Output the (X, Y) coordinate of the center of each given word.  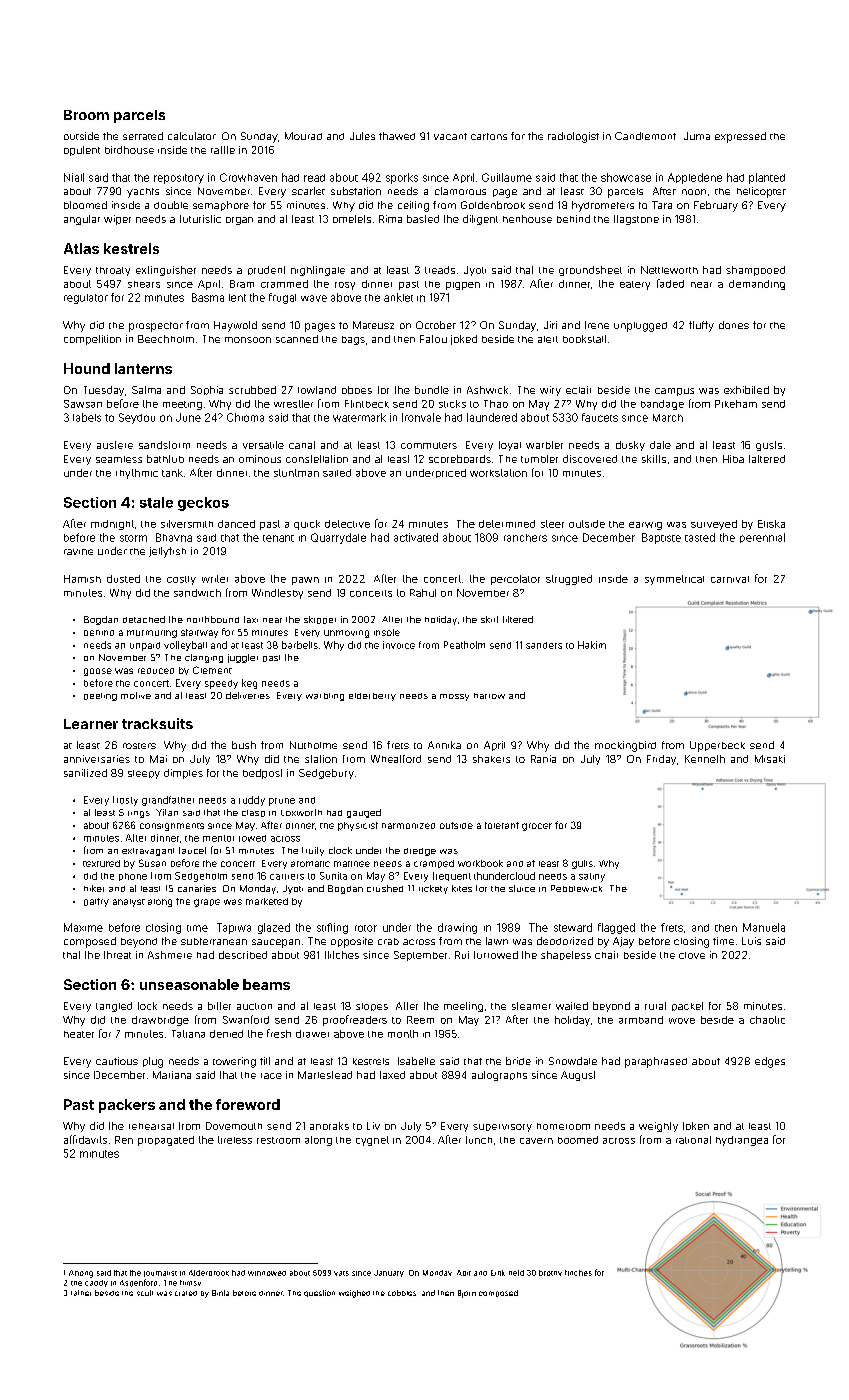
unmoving (346, 634)
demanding (757, 285)
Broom (86, 115)
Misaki (770, 759)
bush (244, 745)
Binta (220, 1293)
